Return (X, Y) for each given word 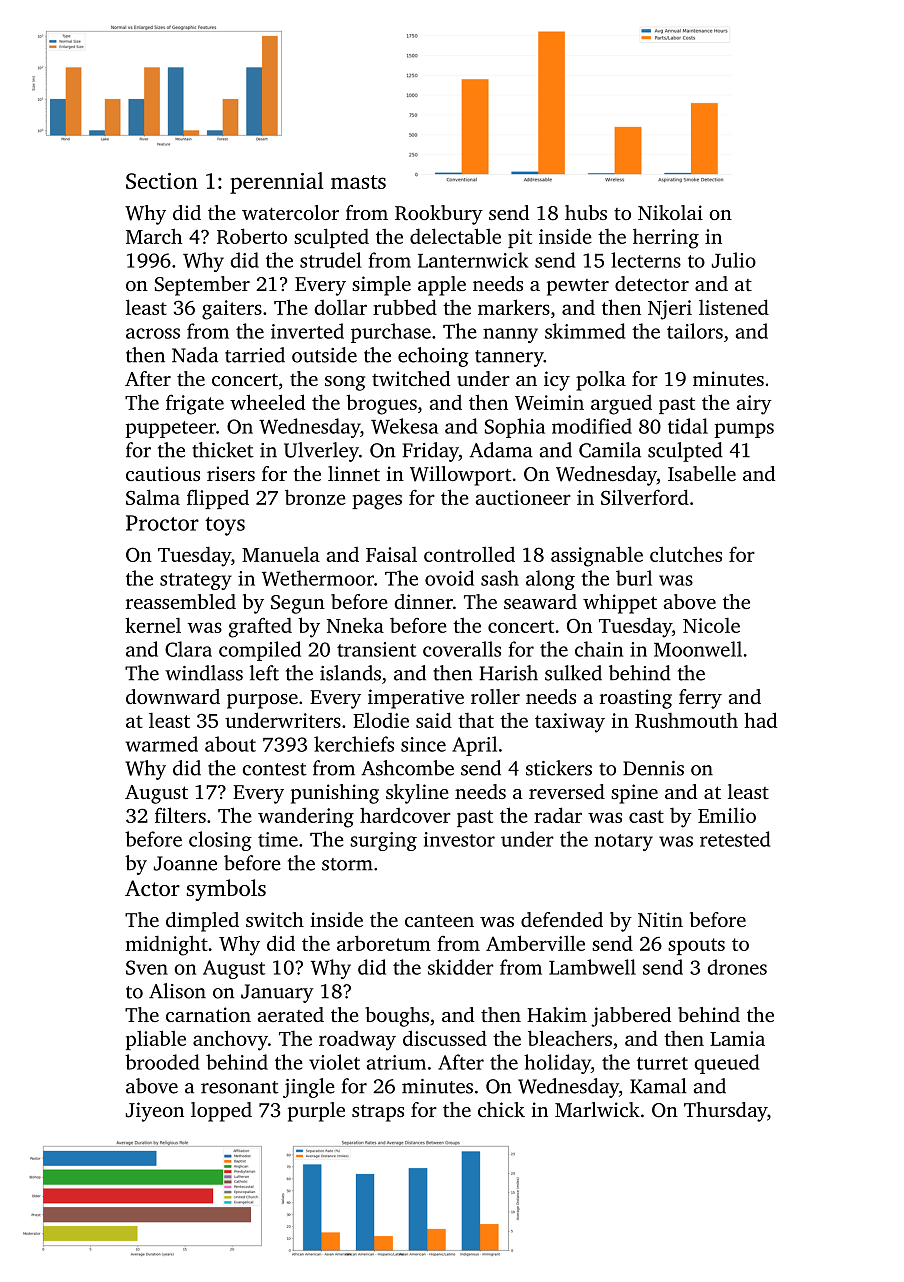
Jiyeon (155, 1112)
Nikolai (670, 212)
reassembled (181, 601)
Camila (610, 450)
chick (501, 1109)
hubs (586, 212)
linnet (354, 473)
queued (727, 1064)
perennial (276, 183)
